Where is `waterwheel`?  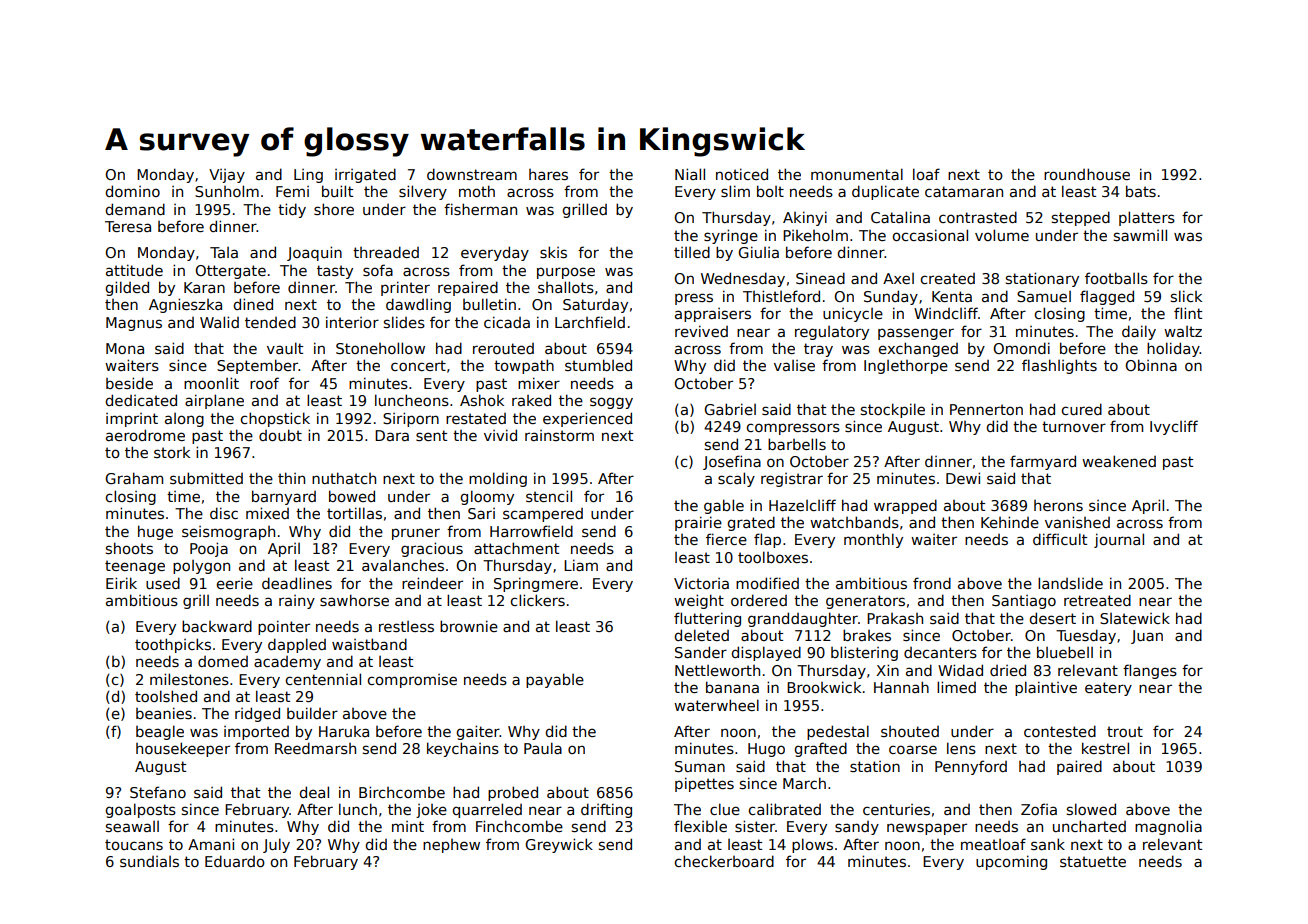
waterwheel is located at coordinates (716, 705).
